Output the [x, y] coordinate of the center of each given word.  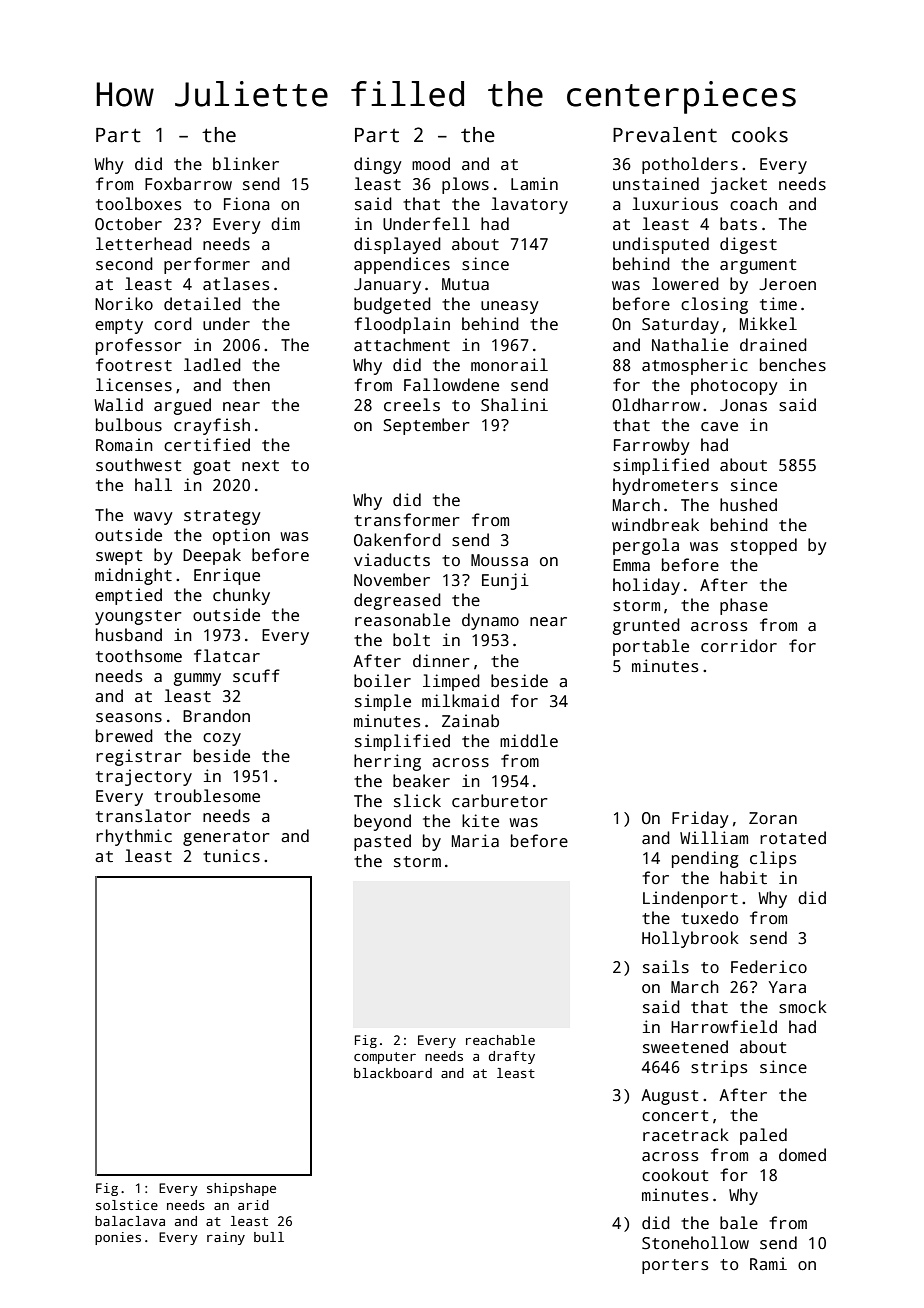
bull [269, 1237]
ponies [118, 1238]
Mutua [465, 284]
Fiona [247, 203]
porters [675, 1266]
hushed [748, 505]
